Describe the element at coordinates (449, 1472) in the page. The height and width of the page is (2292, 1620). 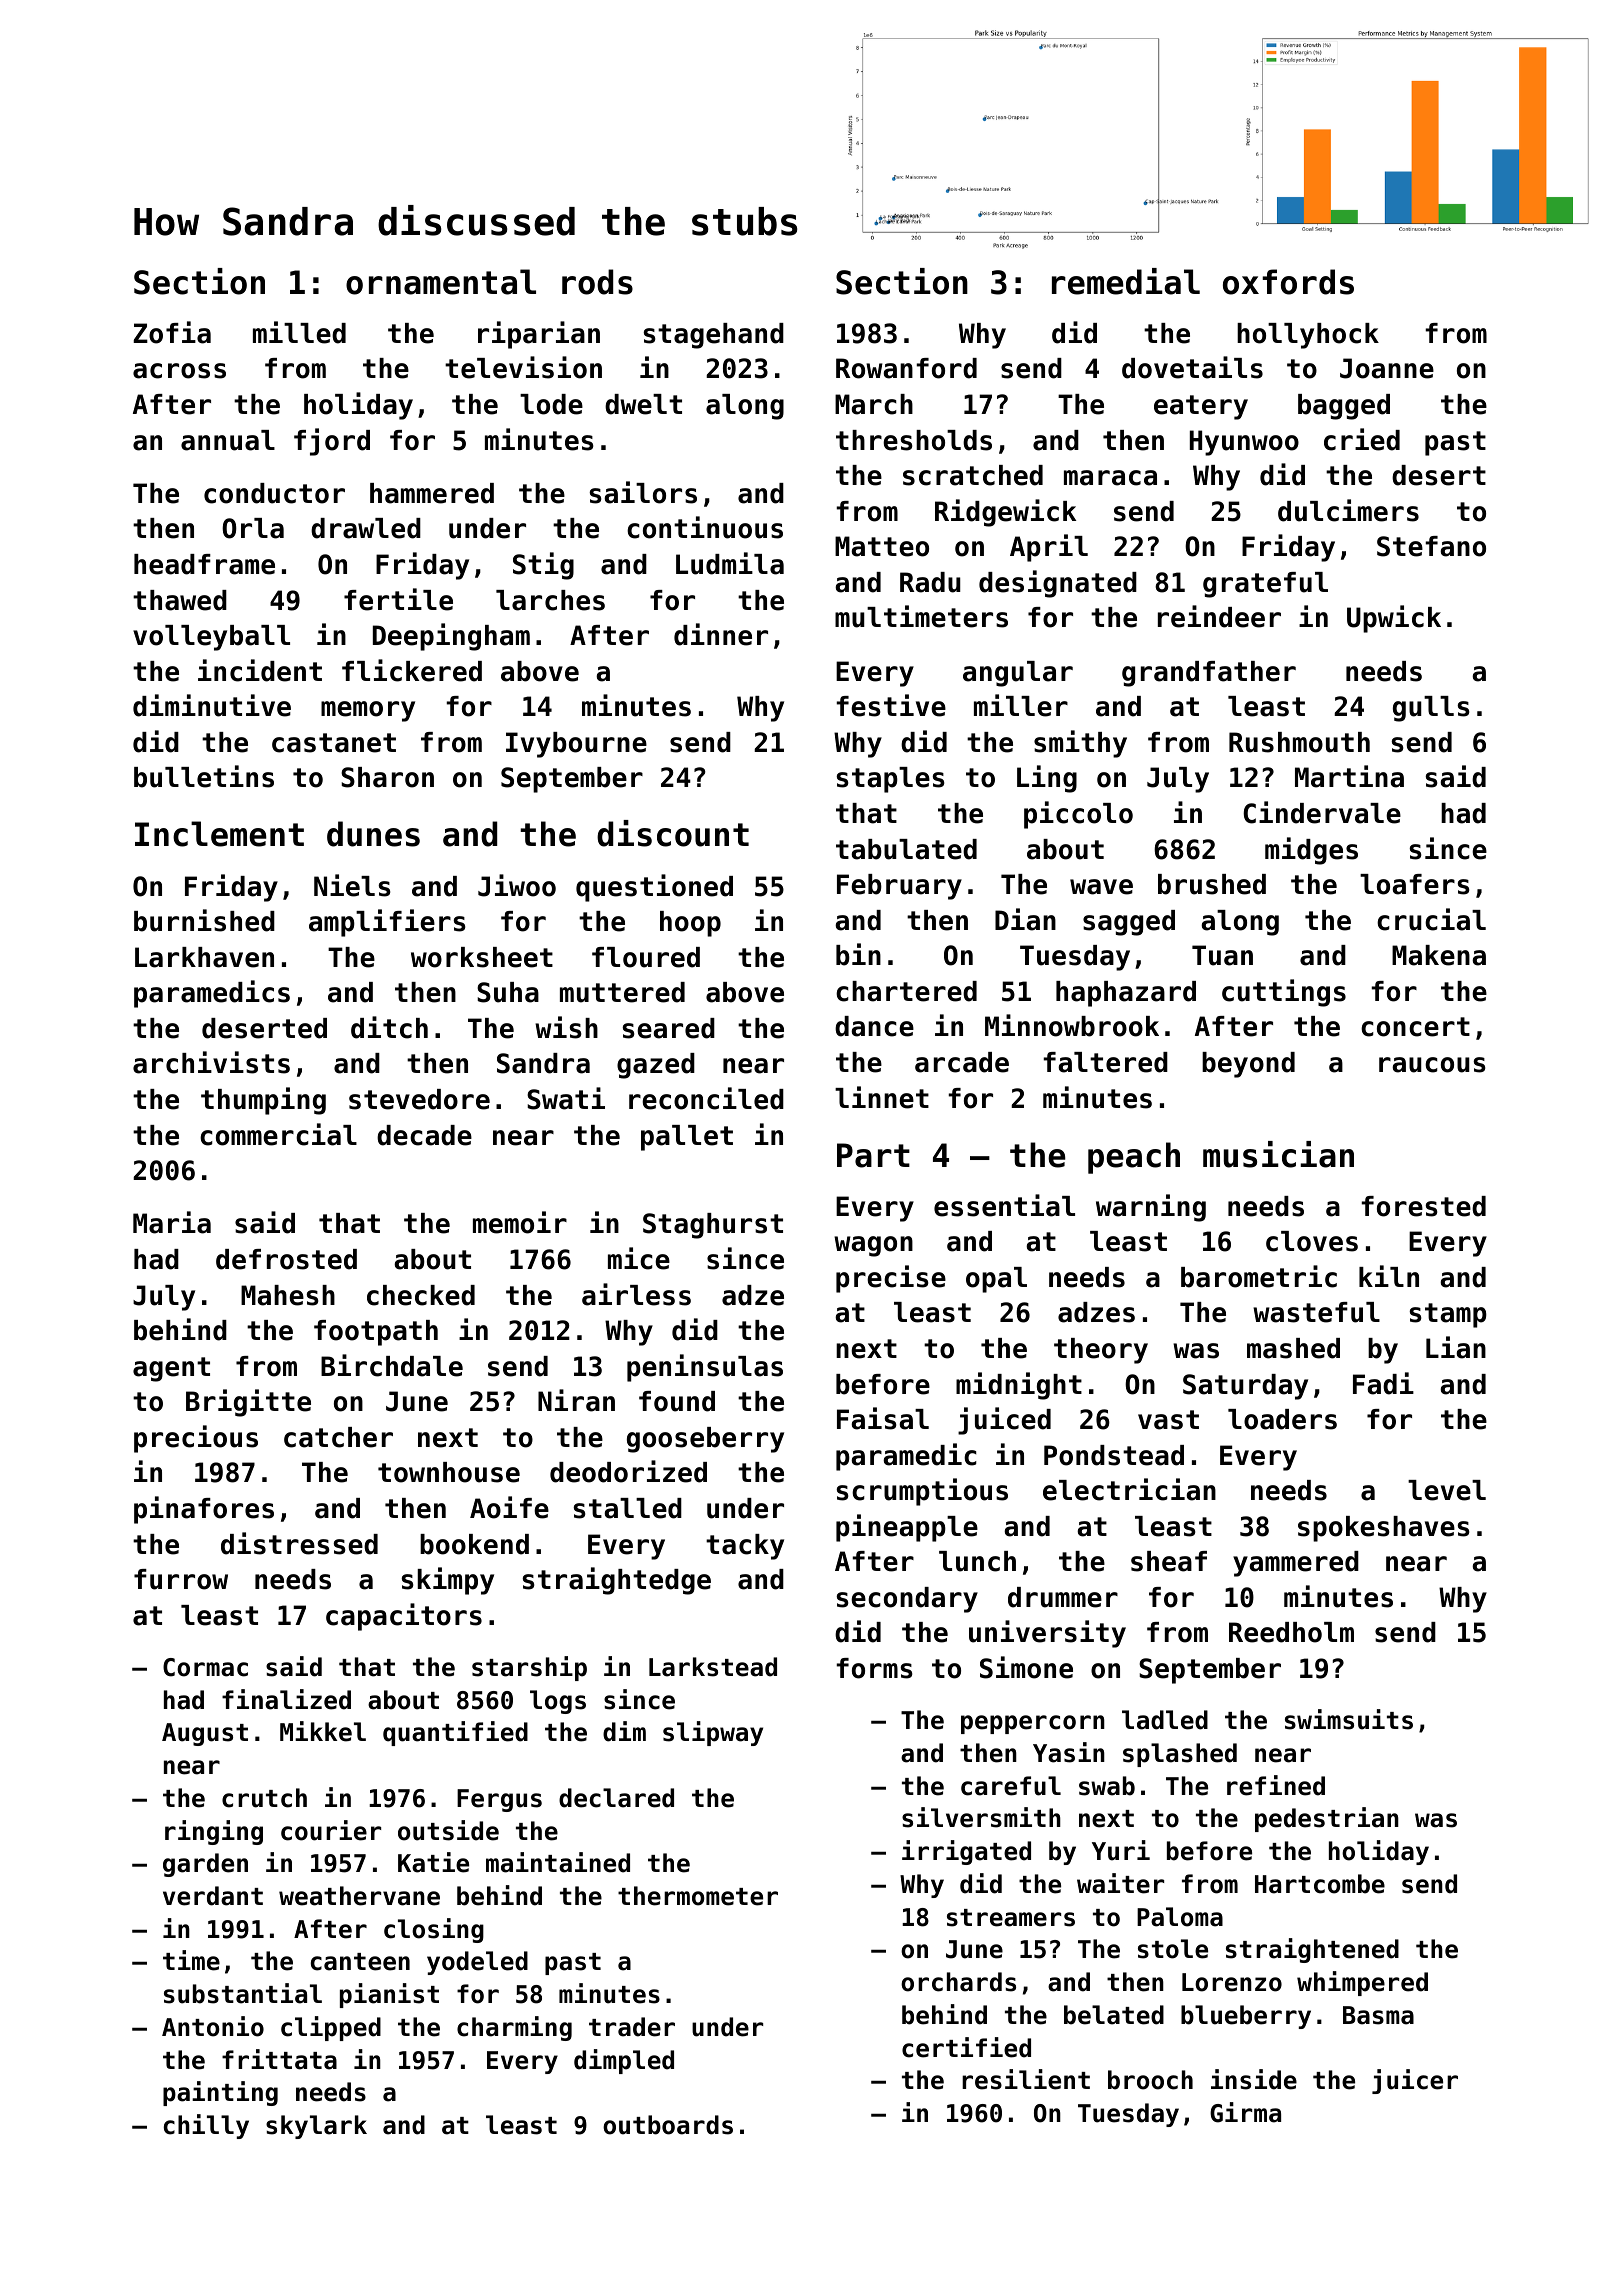
I see `townhouse` at that location.
